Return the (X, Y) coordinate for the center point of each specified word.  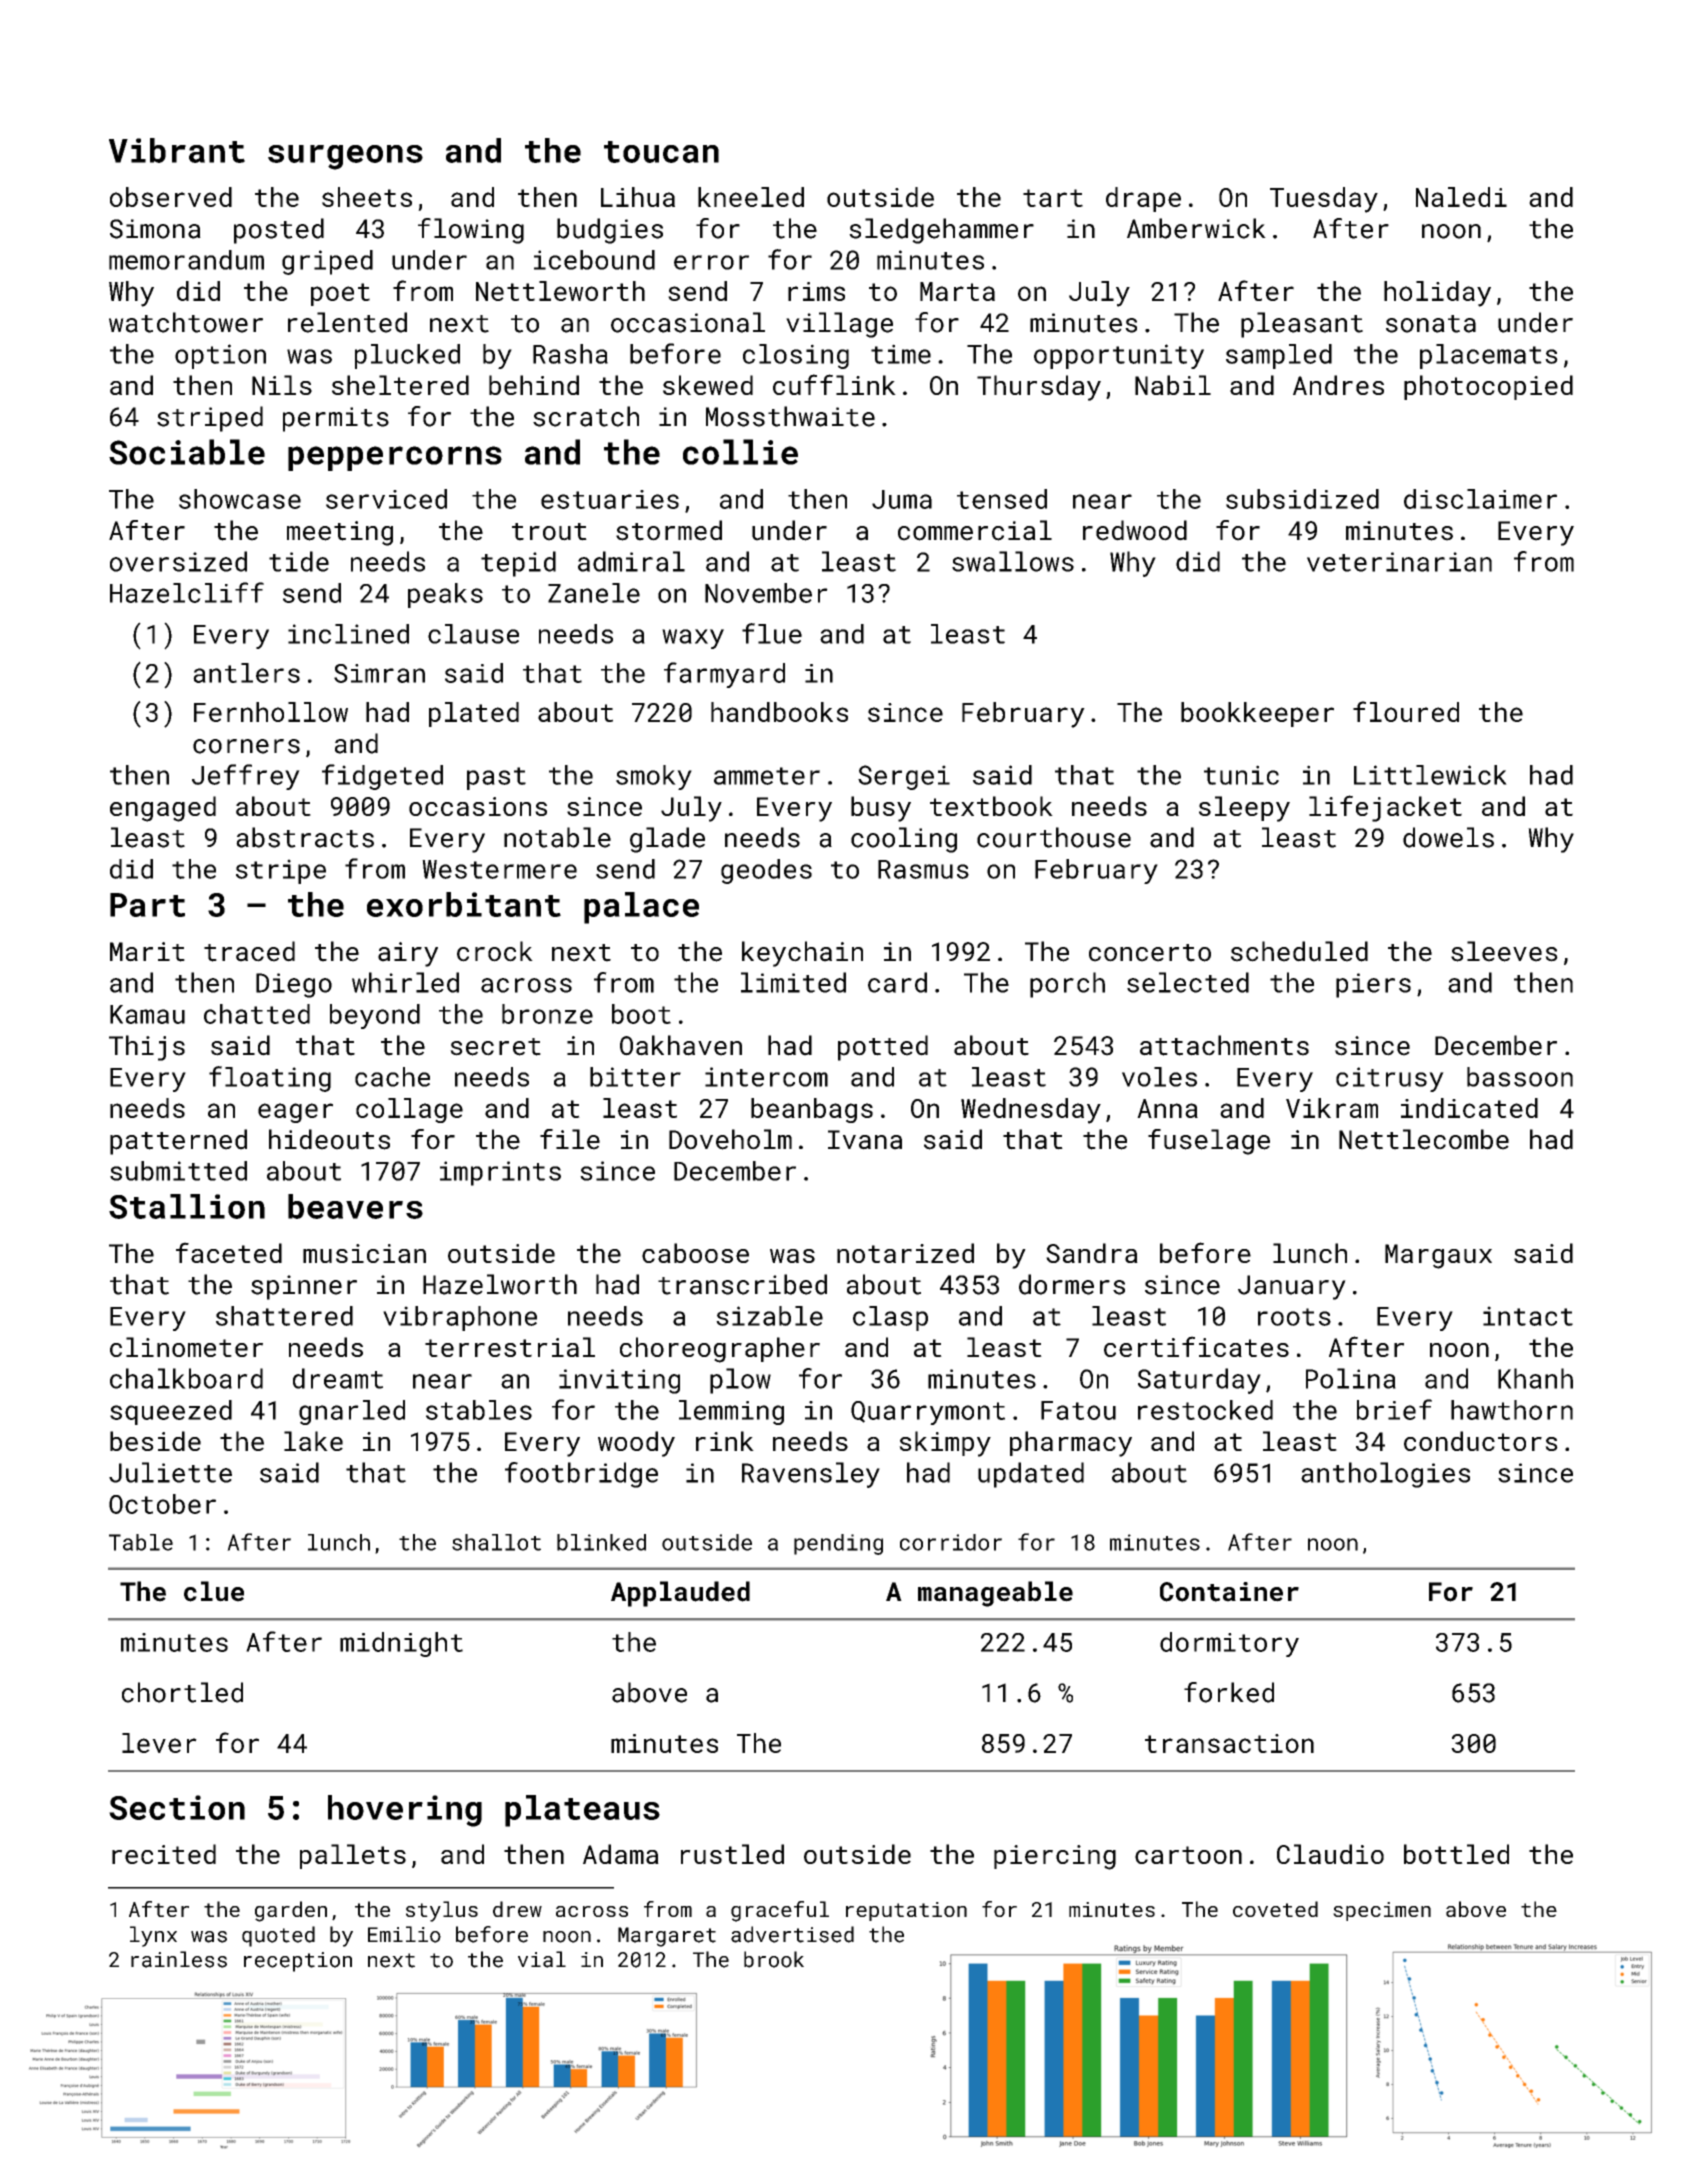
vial (542, 1959)
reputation (906, 1911)
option (220, 356)
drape (1143, 199)
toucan (661, 152)
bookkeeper (1257, 714)
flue (772, 633)
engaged (163, 809)
